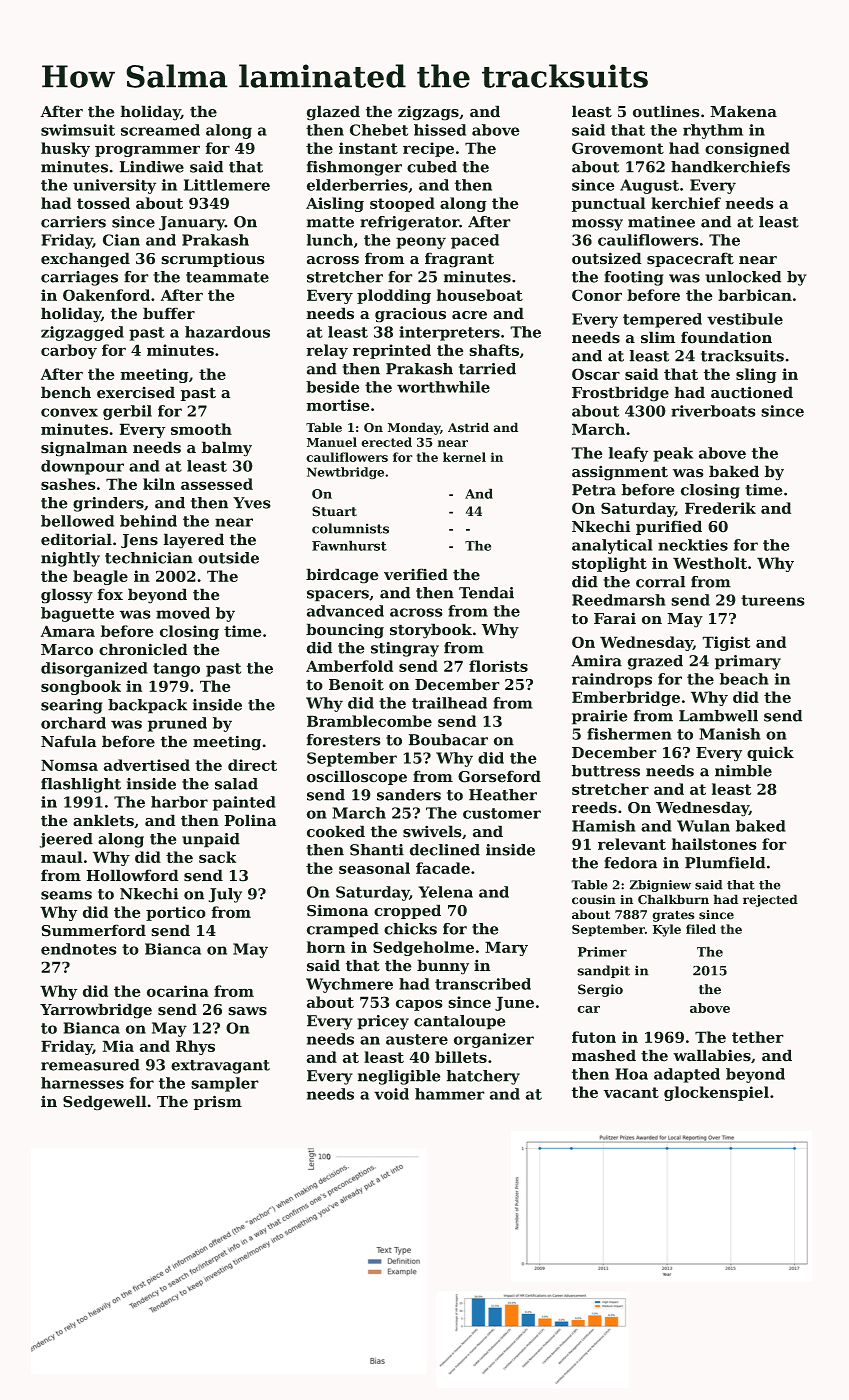  I want to click on nimble, so click(743, 771).
